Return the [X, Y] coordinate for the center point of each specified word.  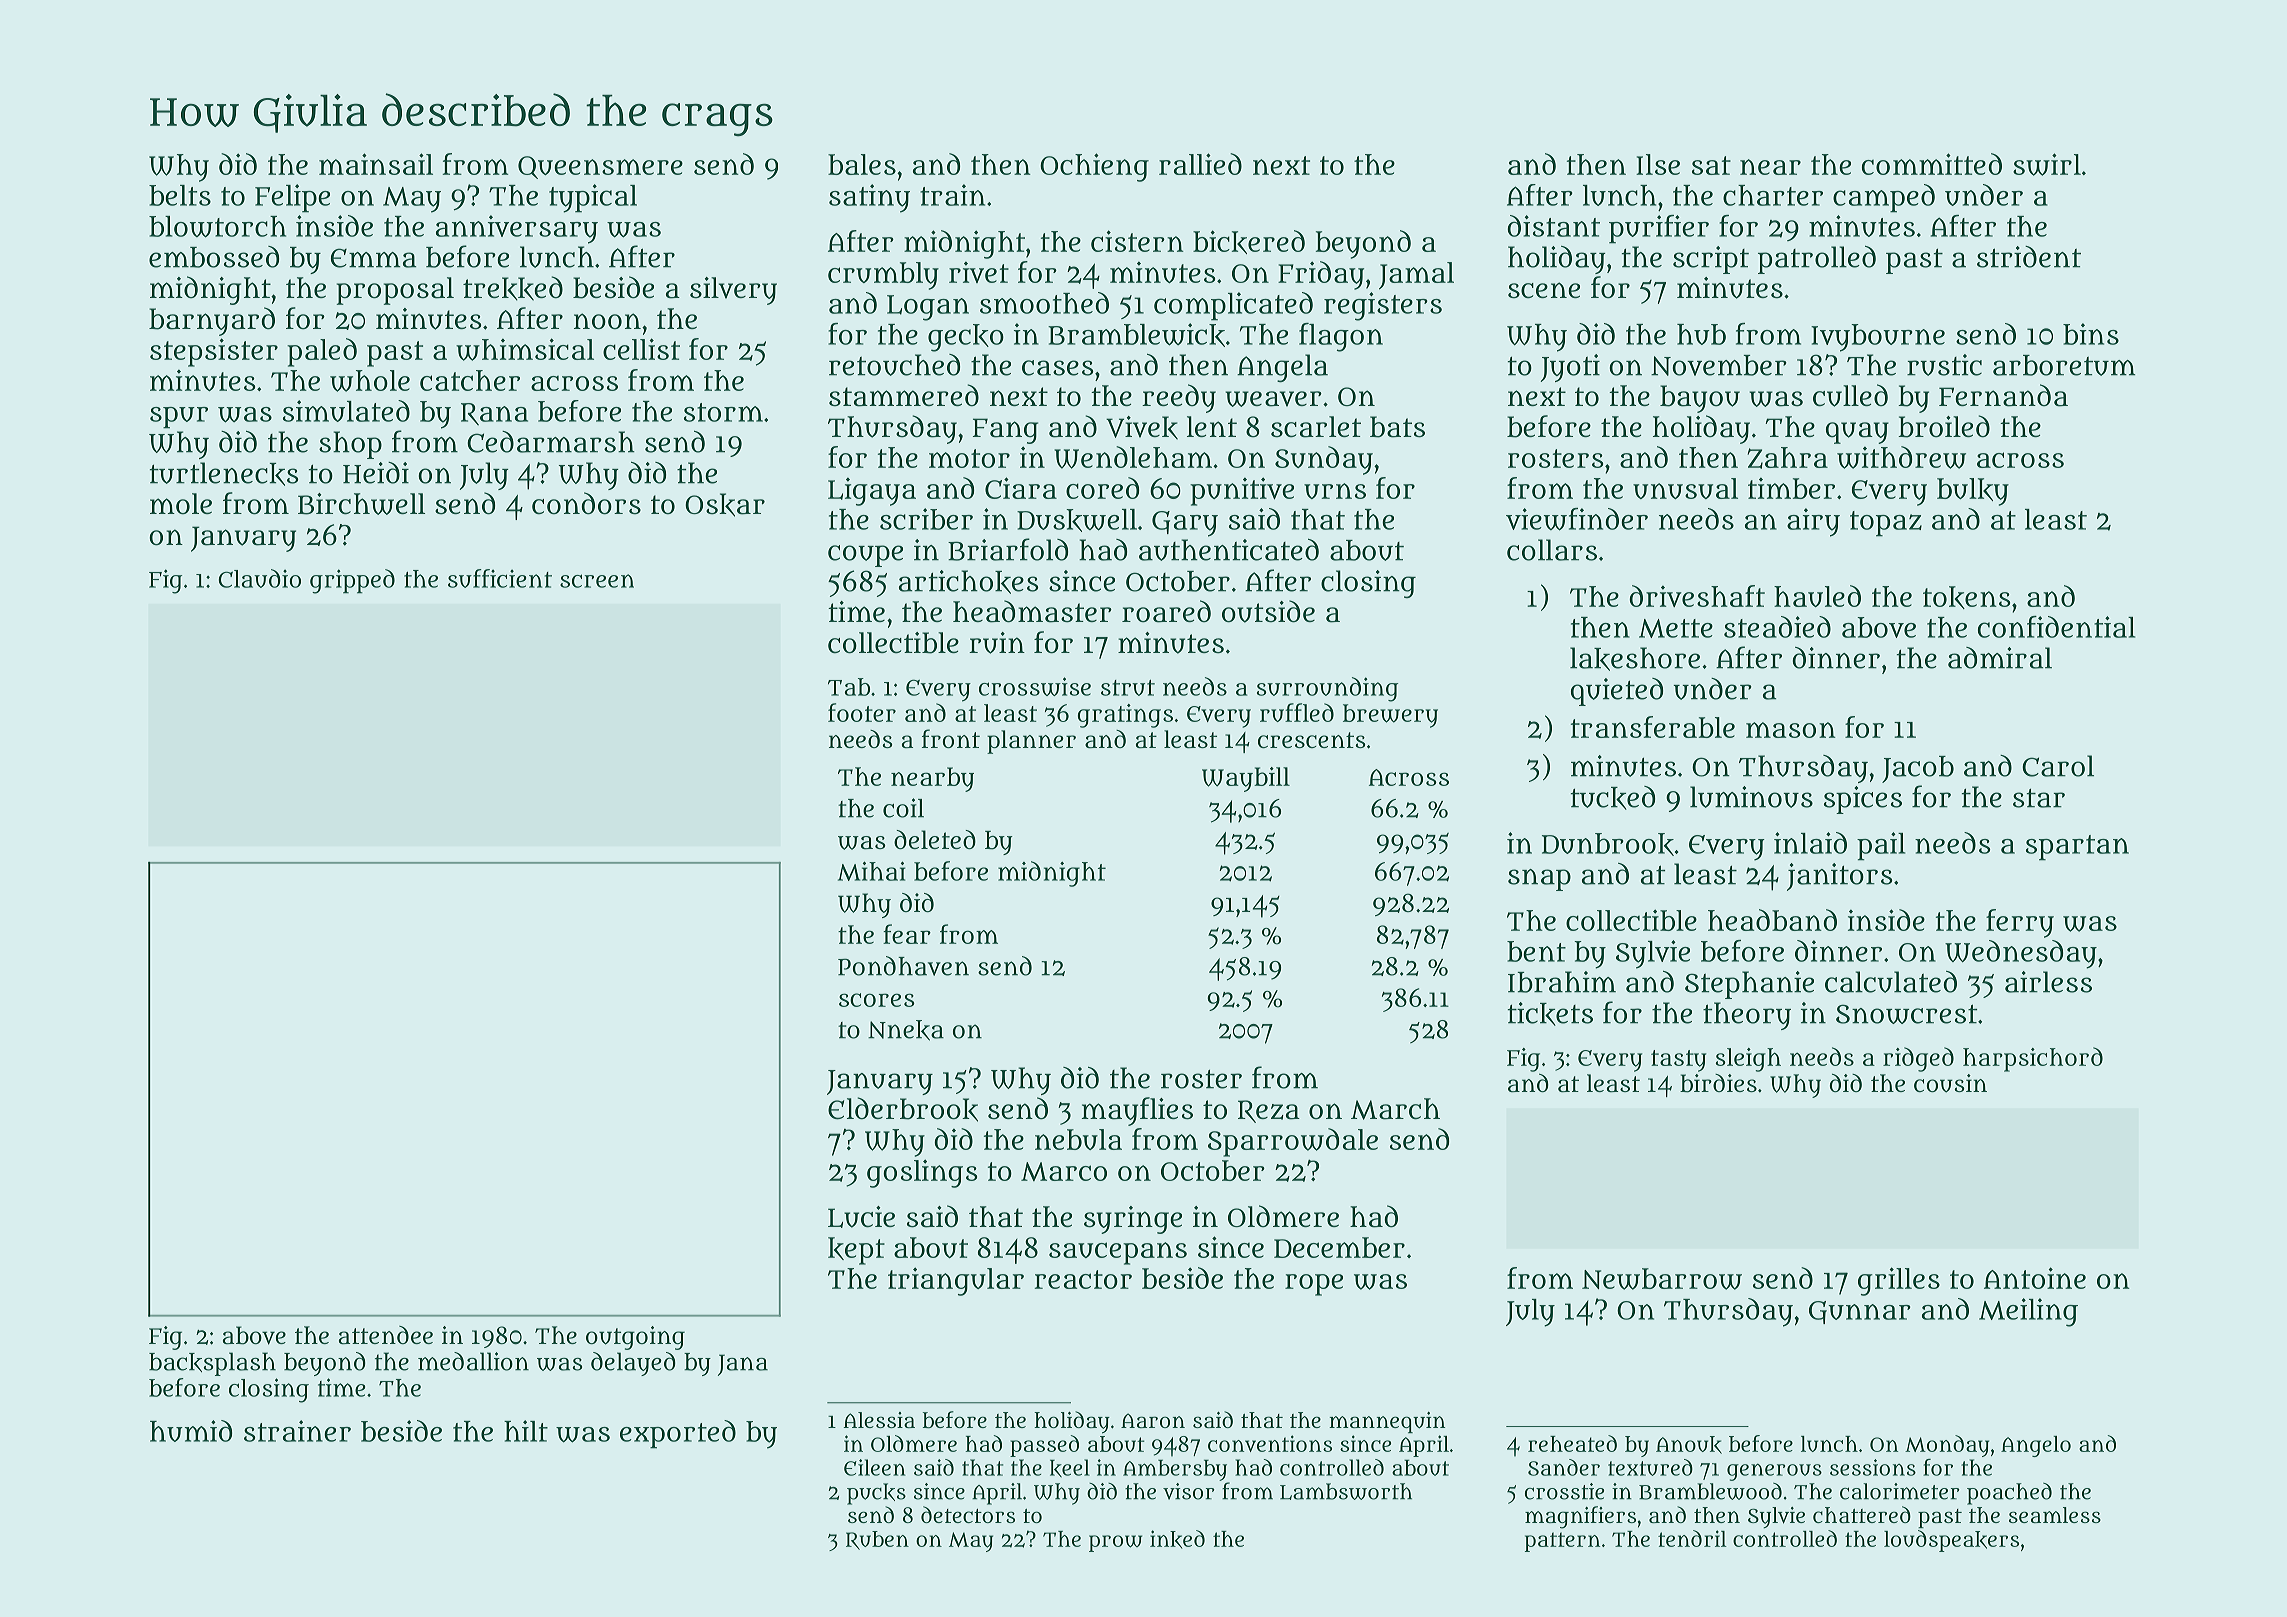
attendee [386, 1335]
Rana [494, 414]
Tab [849, 687]
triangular [956, 1281]
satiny [869, 198]
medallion [473, 1361]
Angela [1282, 368]
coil [903, 808]
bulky [1973, 492]
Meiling [2028, 1312]
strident [2029, 257]
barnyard [212, 321]
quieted [1617, 692]
